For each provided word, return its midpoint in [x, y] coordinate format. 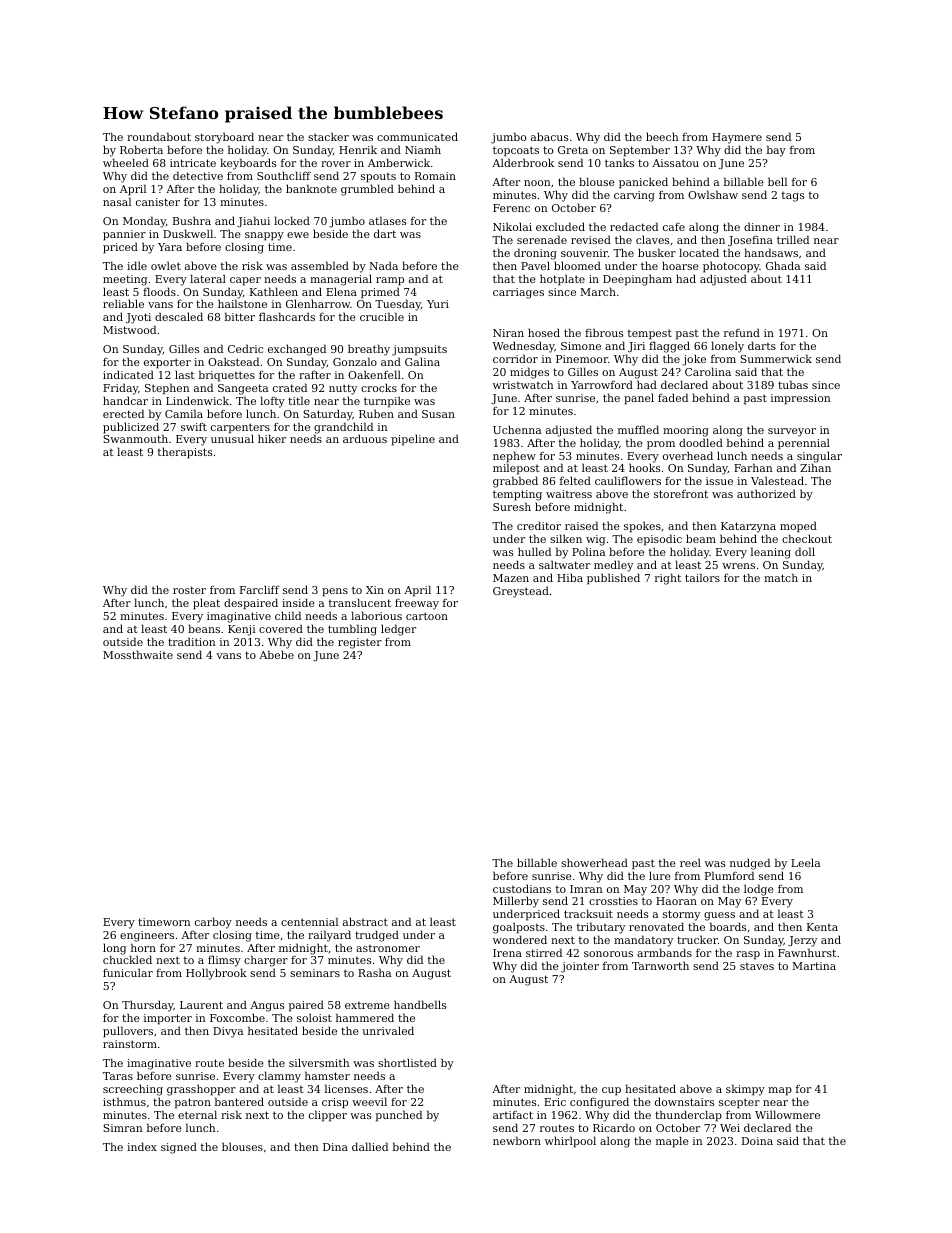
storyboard [224, 138]
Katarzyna [748, 527]
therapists [185, 453]
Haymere [737, 138]
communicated [417, 136]
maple [672, 1142]
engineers [147, 936]
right [668, 579]
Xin [375, 590]
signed [179, 1148]
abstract [365, 921]
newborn [517, 1140]
